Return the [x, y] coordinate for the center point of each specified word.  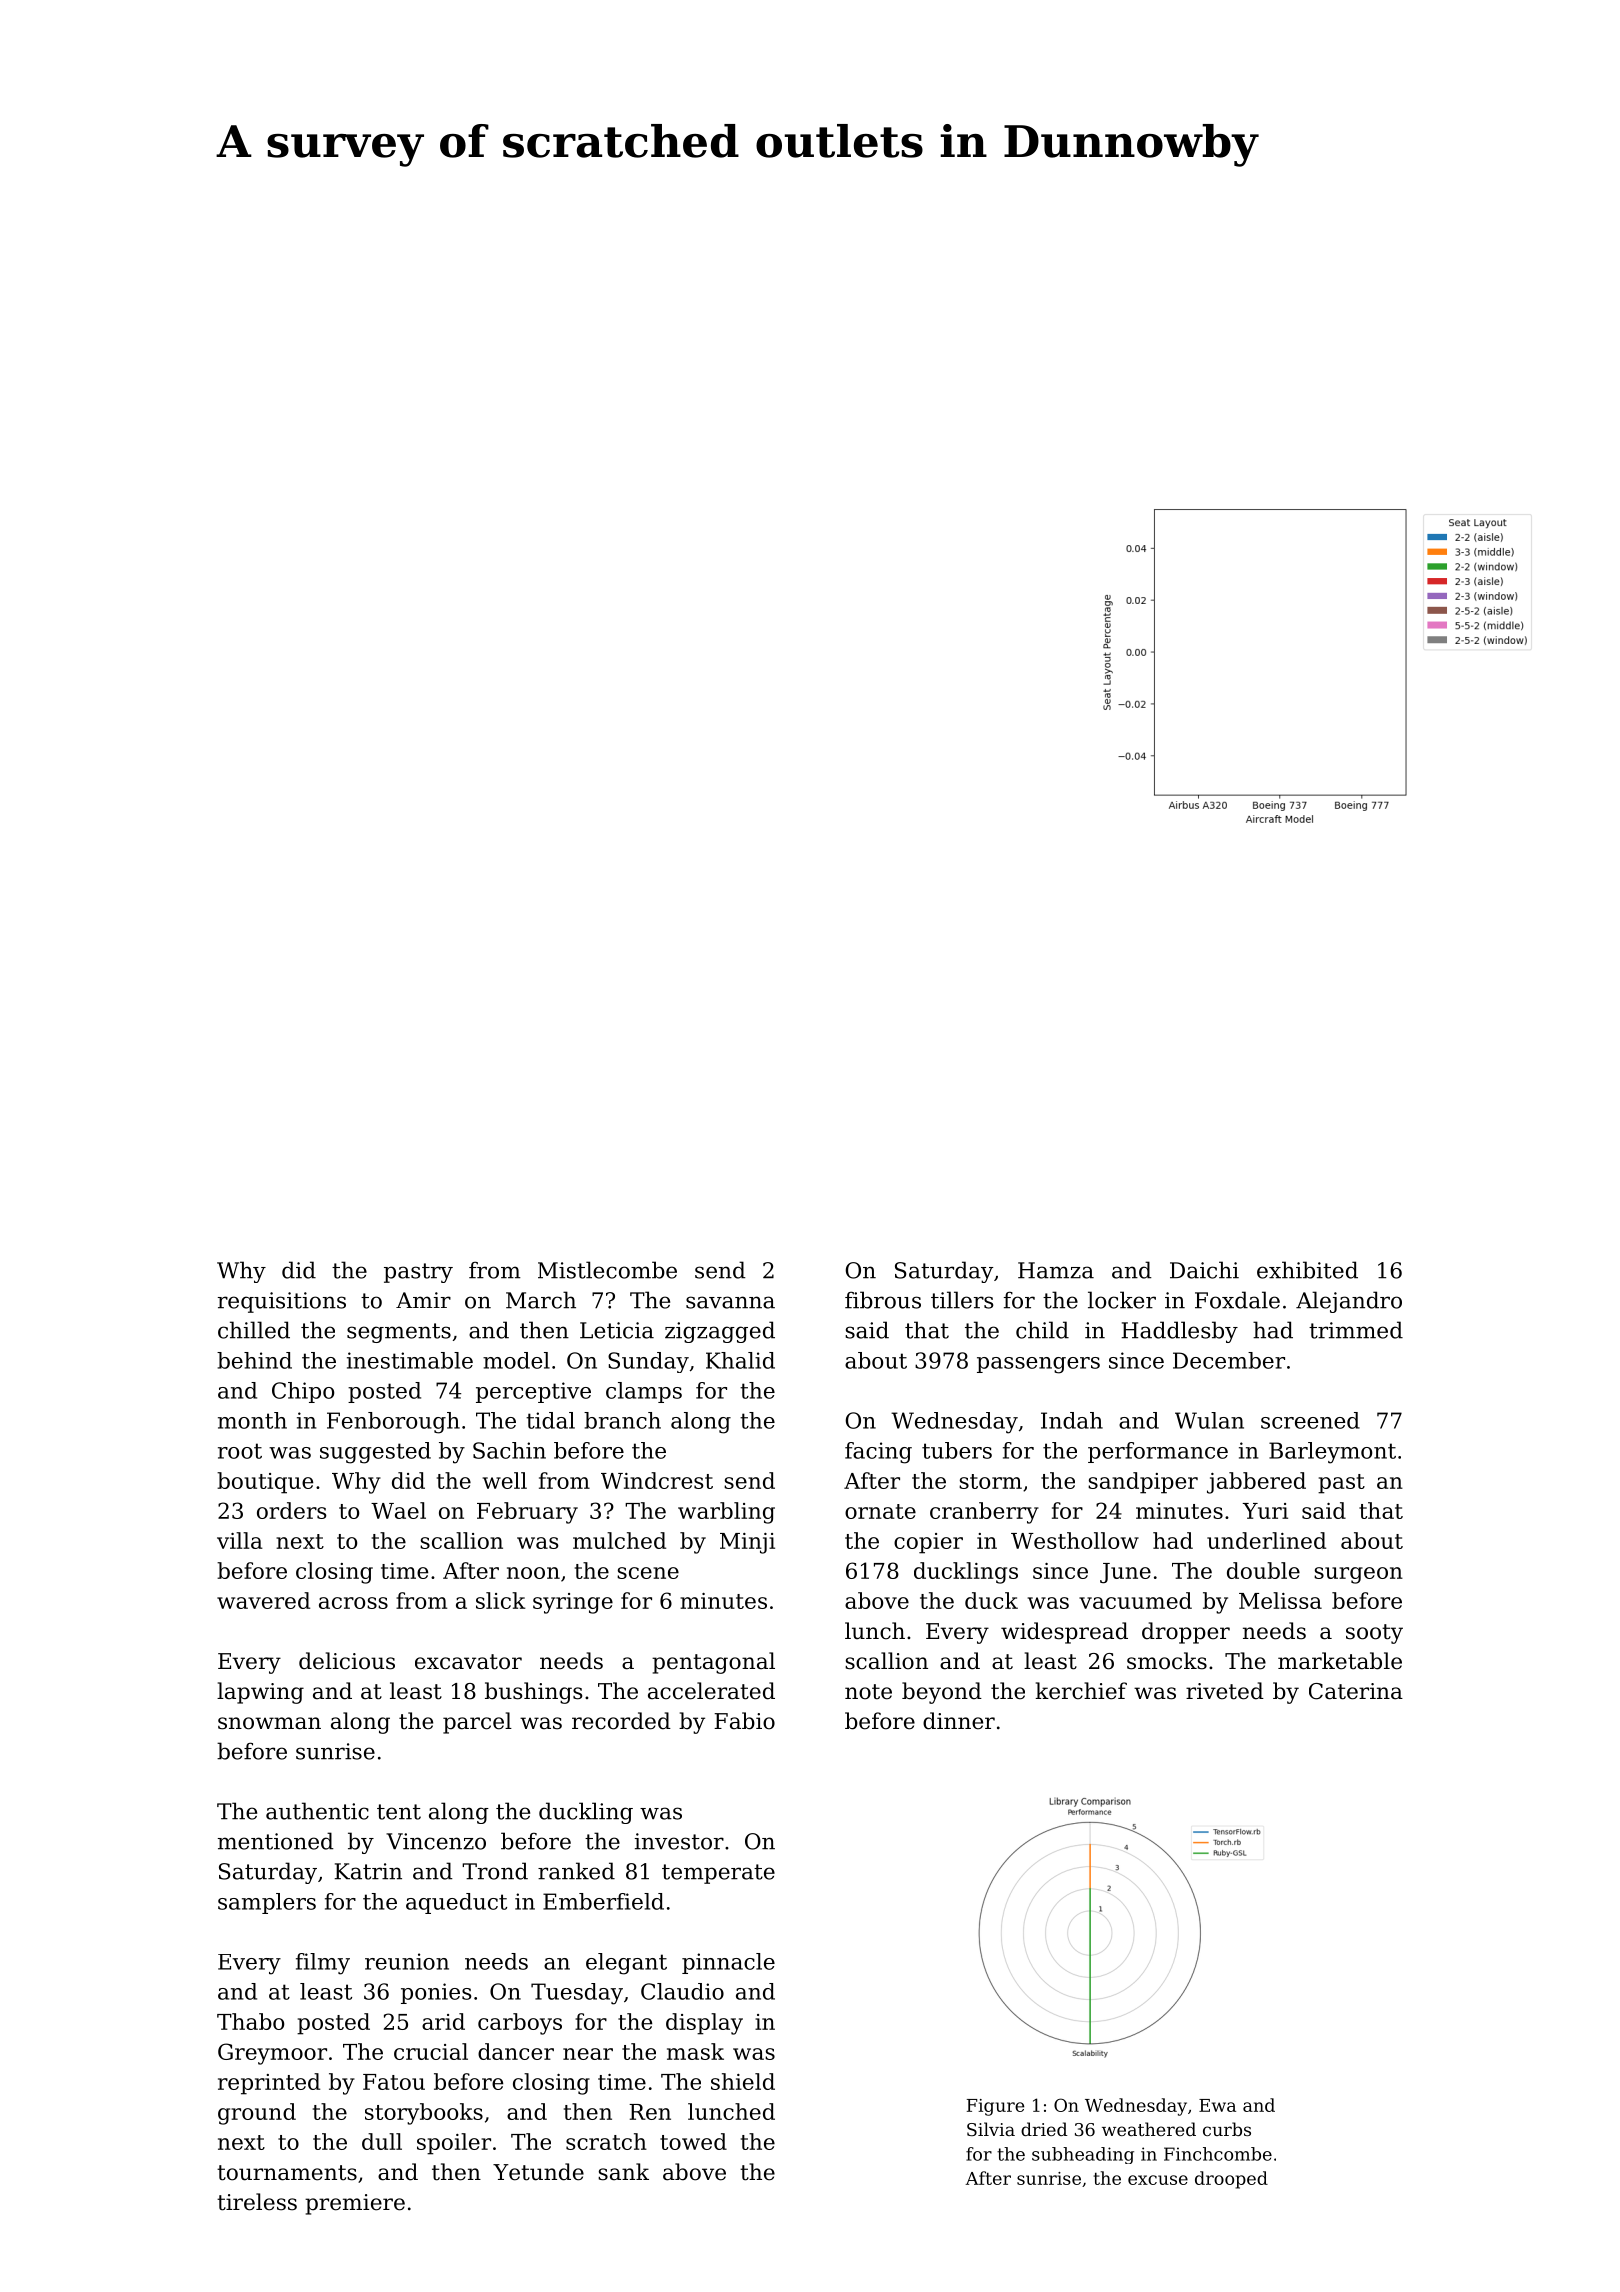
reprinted [269, 2084]
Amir [423, 1300]
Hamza [1056, 1270]
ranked [576, 1871]
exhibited [1307, 1270]
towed [693, 2141]
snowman [269, 1723]
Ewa [1217, 2105]
